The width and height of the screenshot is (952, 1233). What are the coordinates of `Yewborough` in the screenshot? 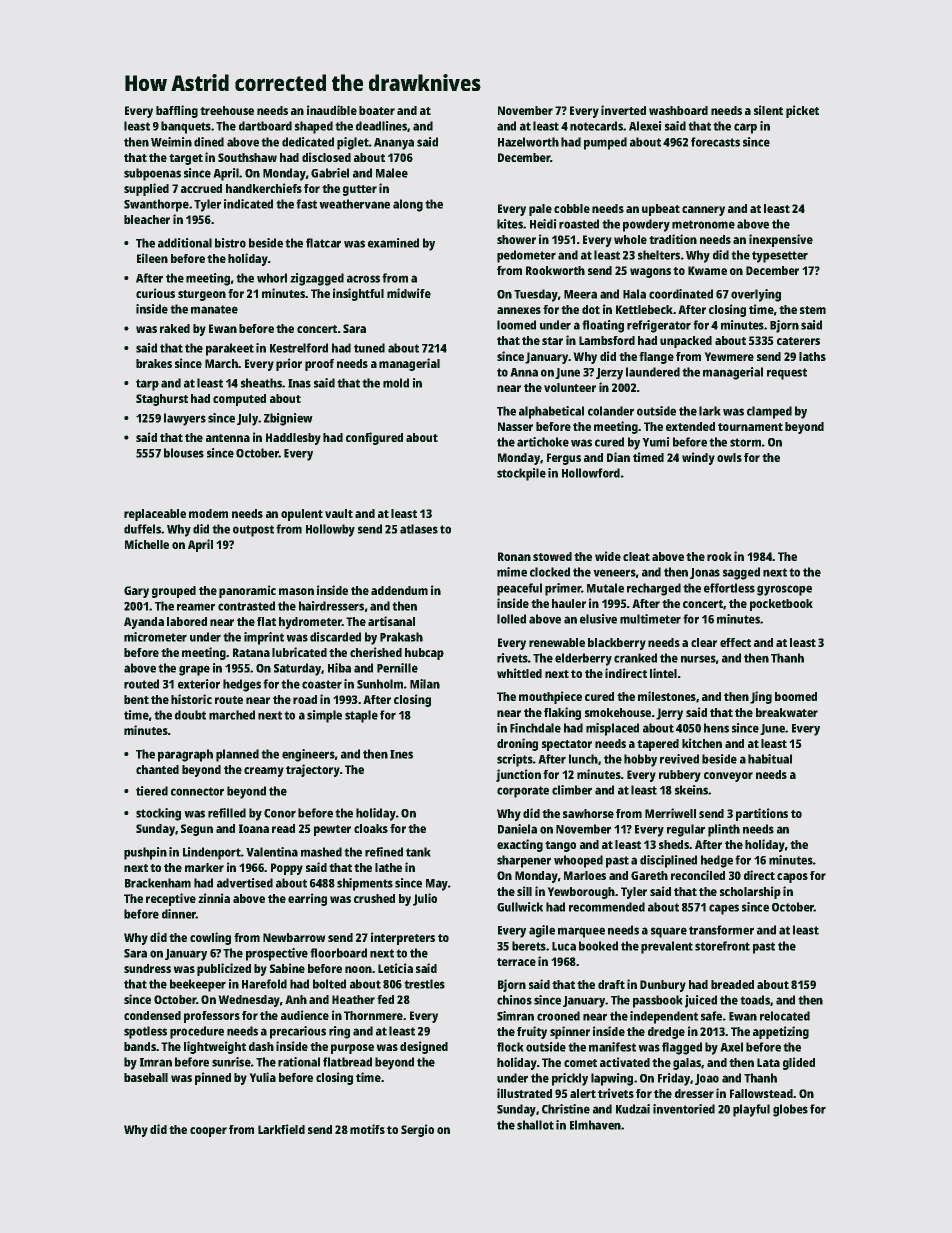 It's located at (581, 893).
